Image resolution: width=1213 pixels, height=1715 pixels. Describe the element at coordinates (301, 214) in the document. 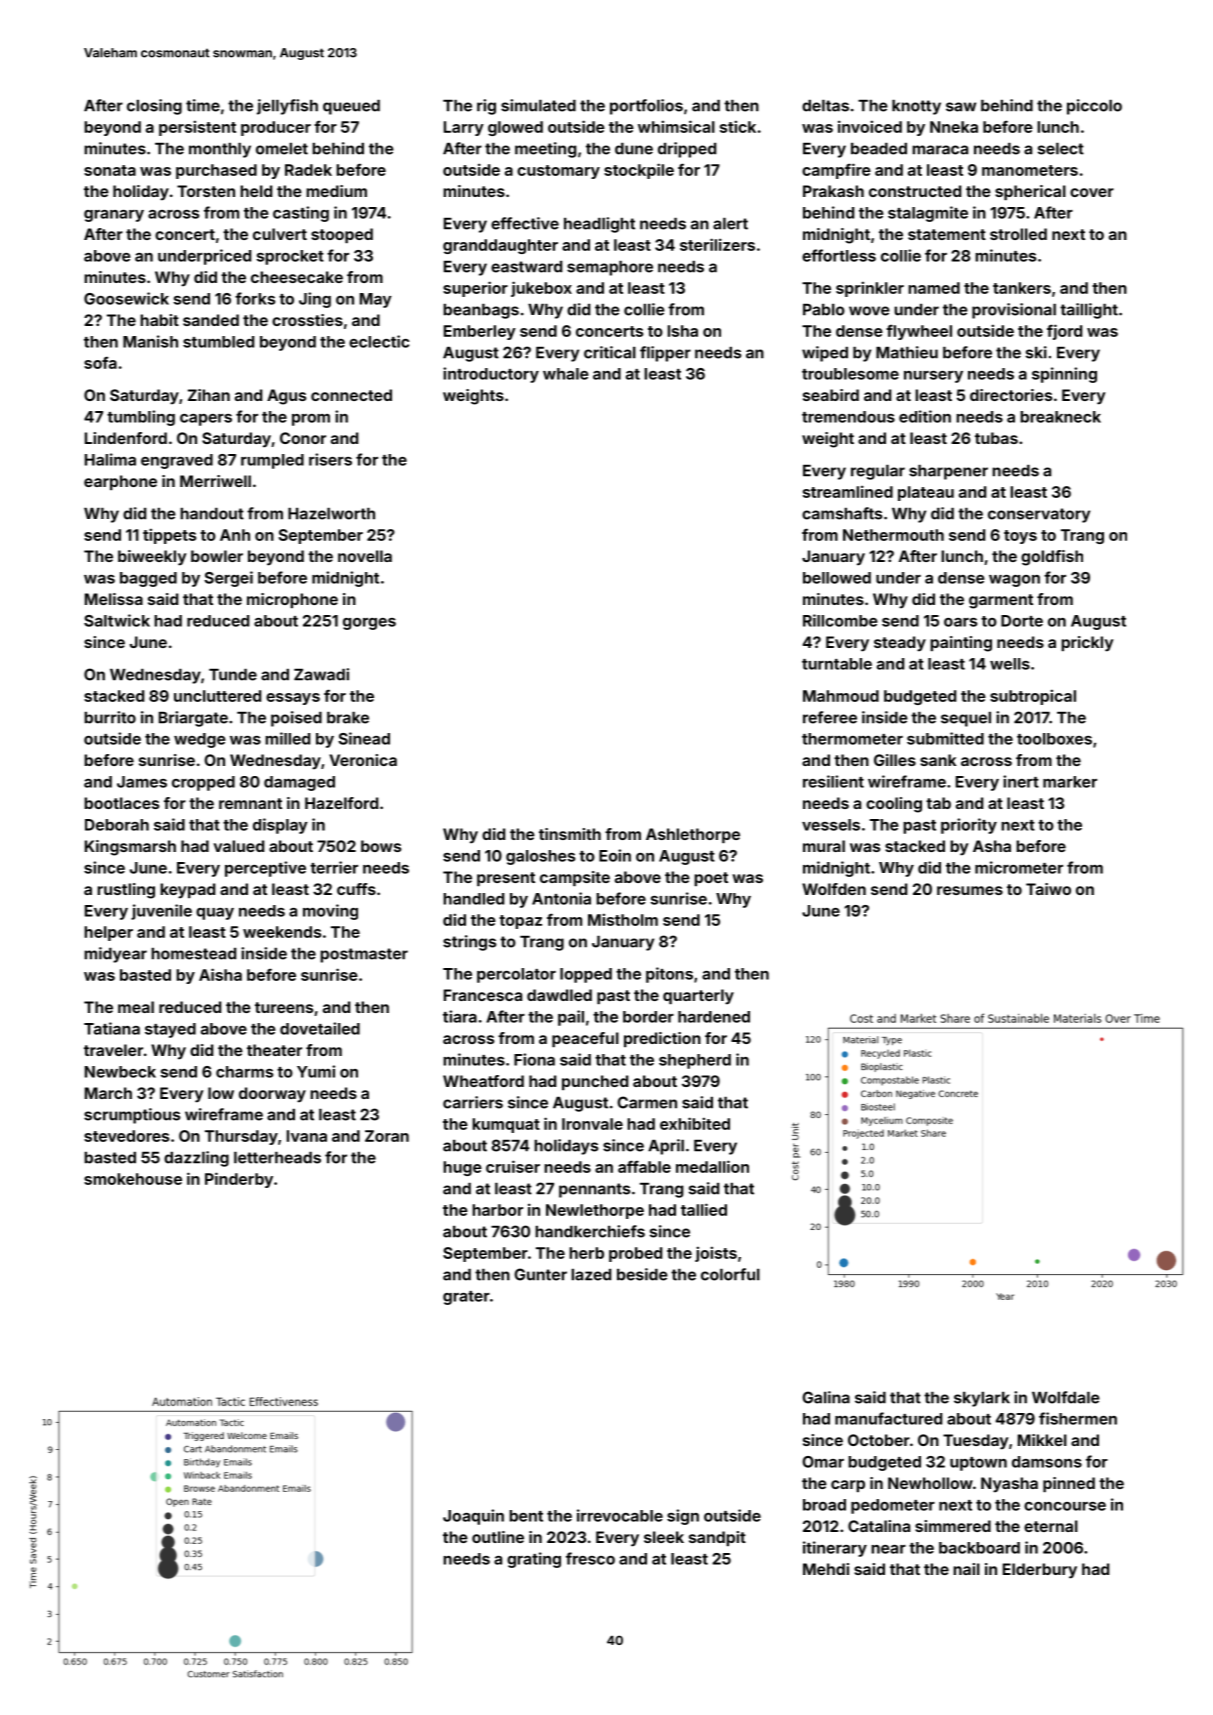

I see `casting` at that location.
